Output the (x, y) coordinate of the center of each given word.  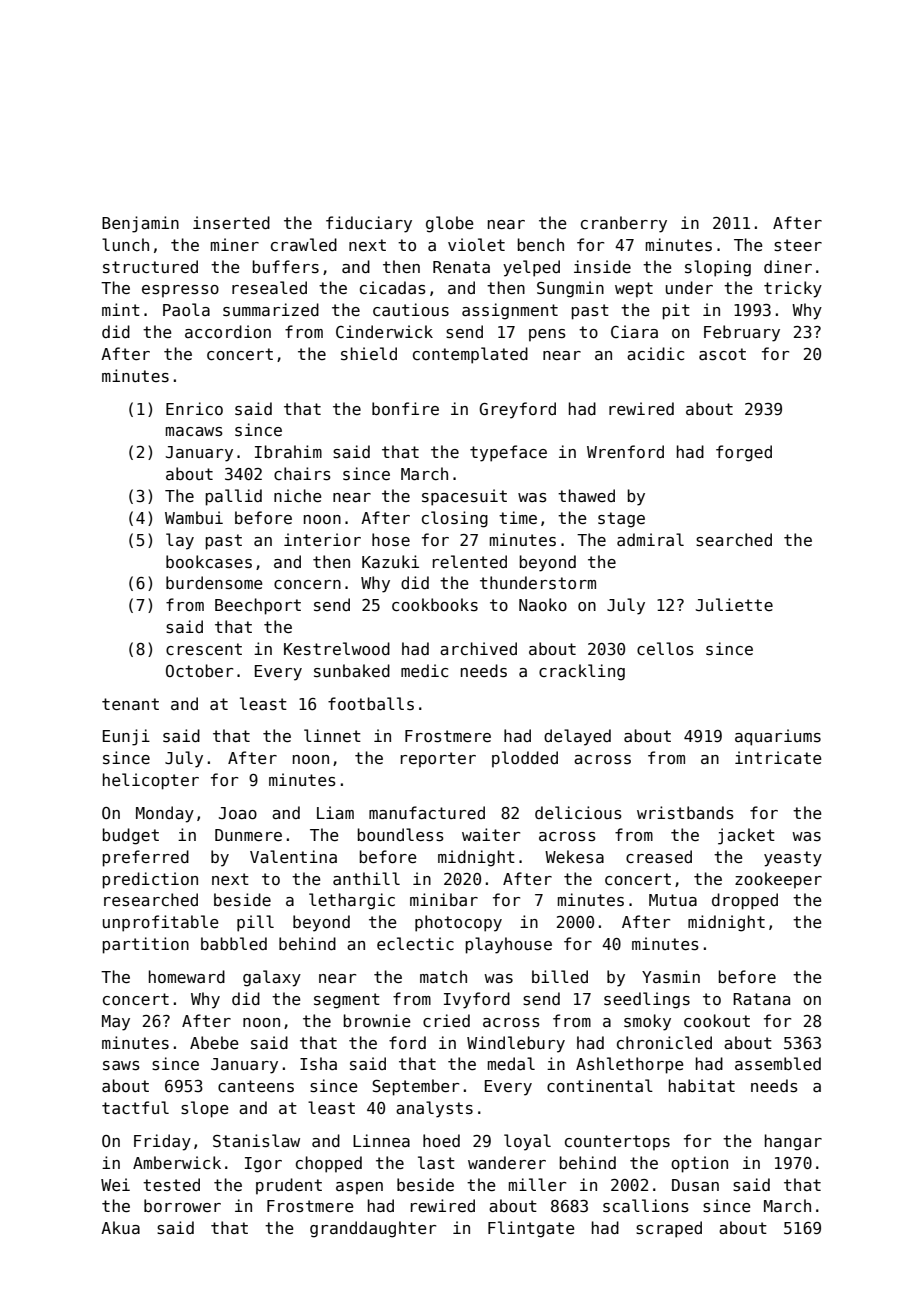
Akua (120, 1227)
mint (121, 309)
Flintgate (531, 1229)
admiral (650, 539)
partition (145, 945)
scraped (669, 1229)
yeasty (793, 859)
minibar (444, 899)
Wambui (194, 517)
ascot (722, 354)
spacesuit (464, 497)
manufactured (427, 812)
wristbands (685, 812)
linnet (332, 735)
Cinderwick (384, 331)
